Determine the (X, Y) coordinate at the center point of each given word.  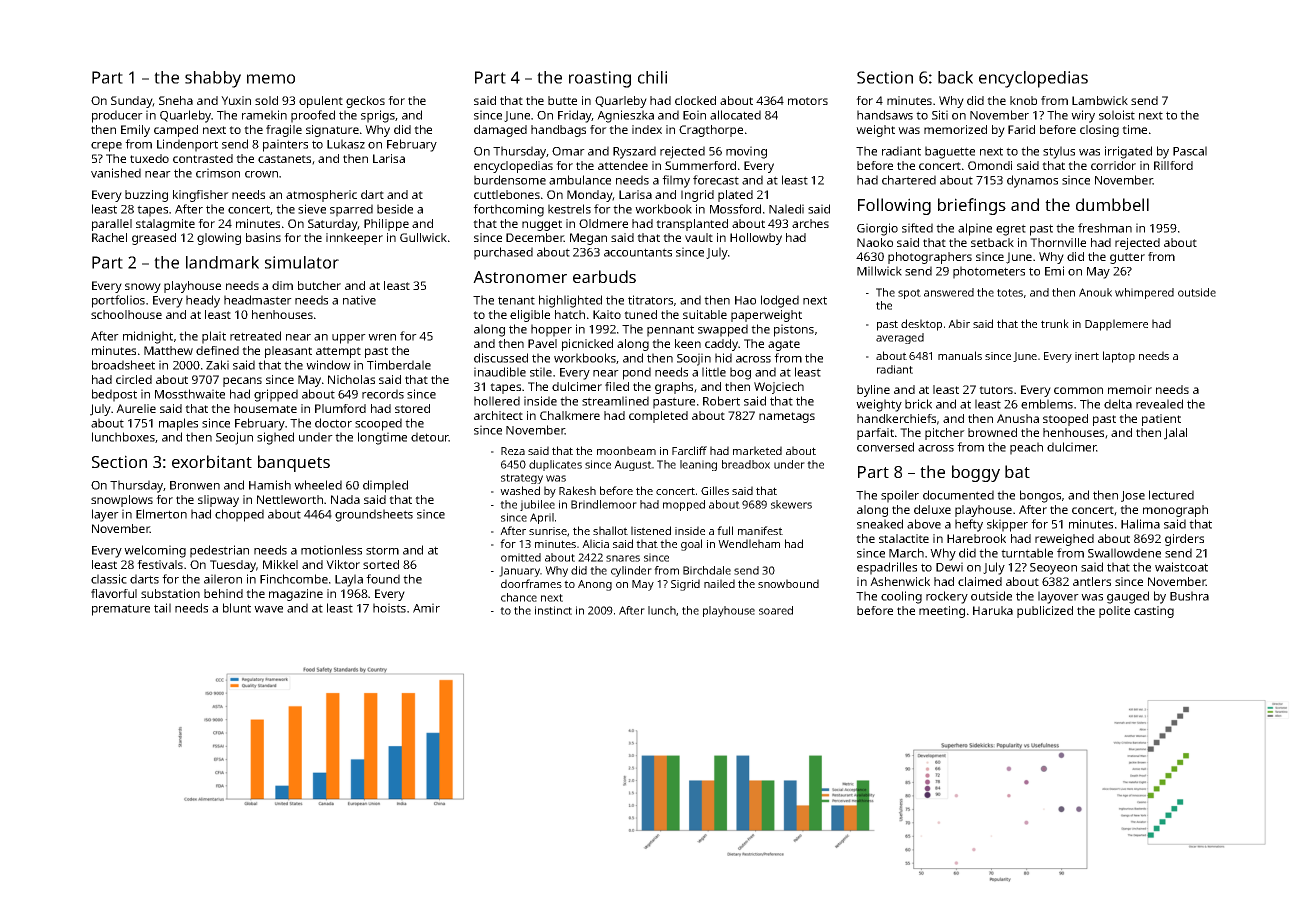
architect (498, 415)
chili (652, 77)
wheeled (318, 485)
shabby (213, 79)
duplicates (555, 465)
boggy (976, 473)
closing (1099, 131)
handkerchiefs (896, 418)
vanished (116, 173)
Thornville (1058, 242)
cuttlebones (507, 194)
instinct (553, 610)
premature (121, 610)
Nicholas (351, 379)
